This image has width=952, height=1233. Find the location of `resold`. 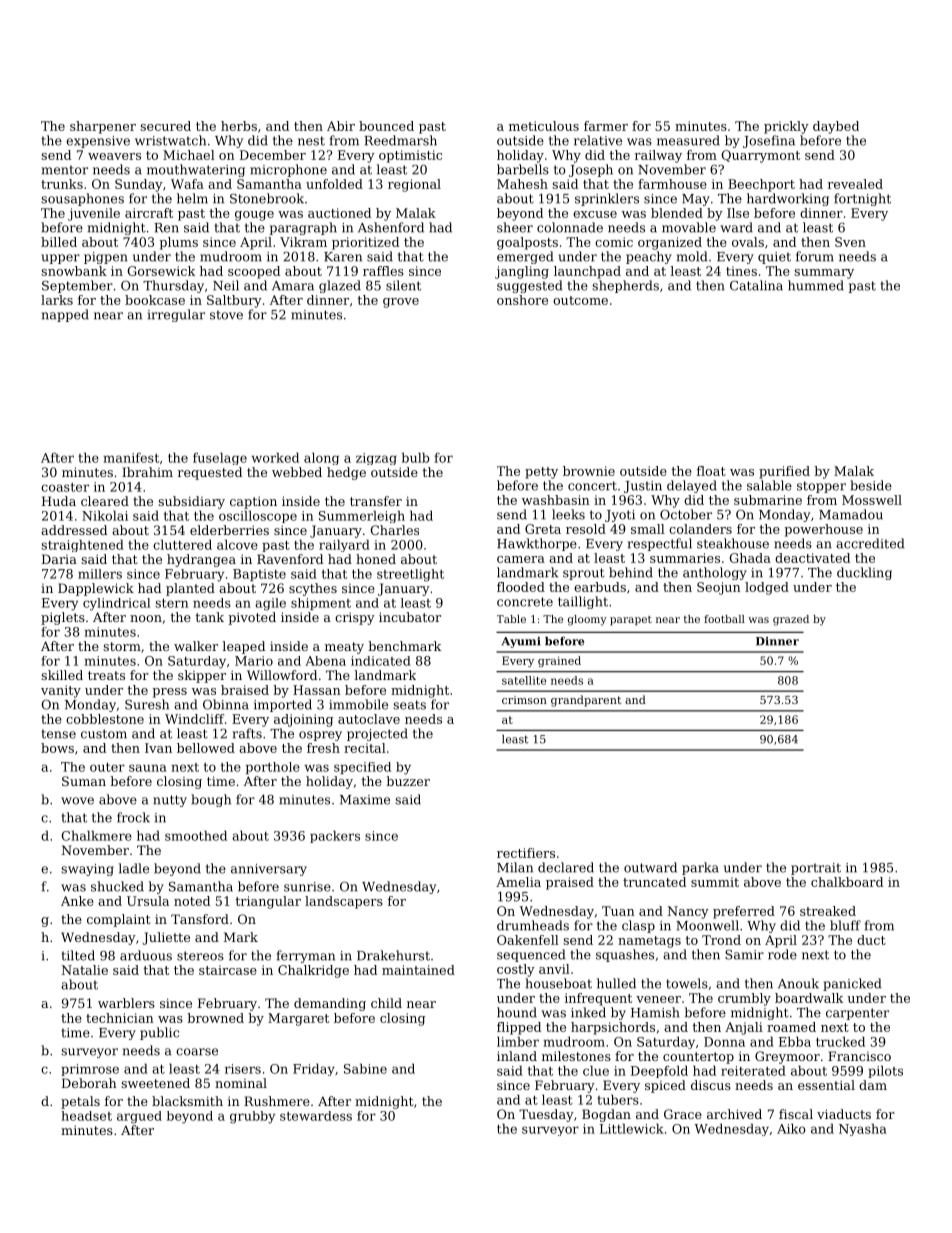

resold is located at coordinates (586, 529).
